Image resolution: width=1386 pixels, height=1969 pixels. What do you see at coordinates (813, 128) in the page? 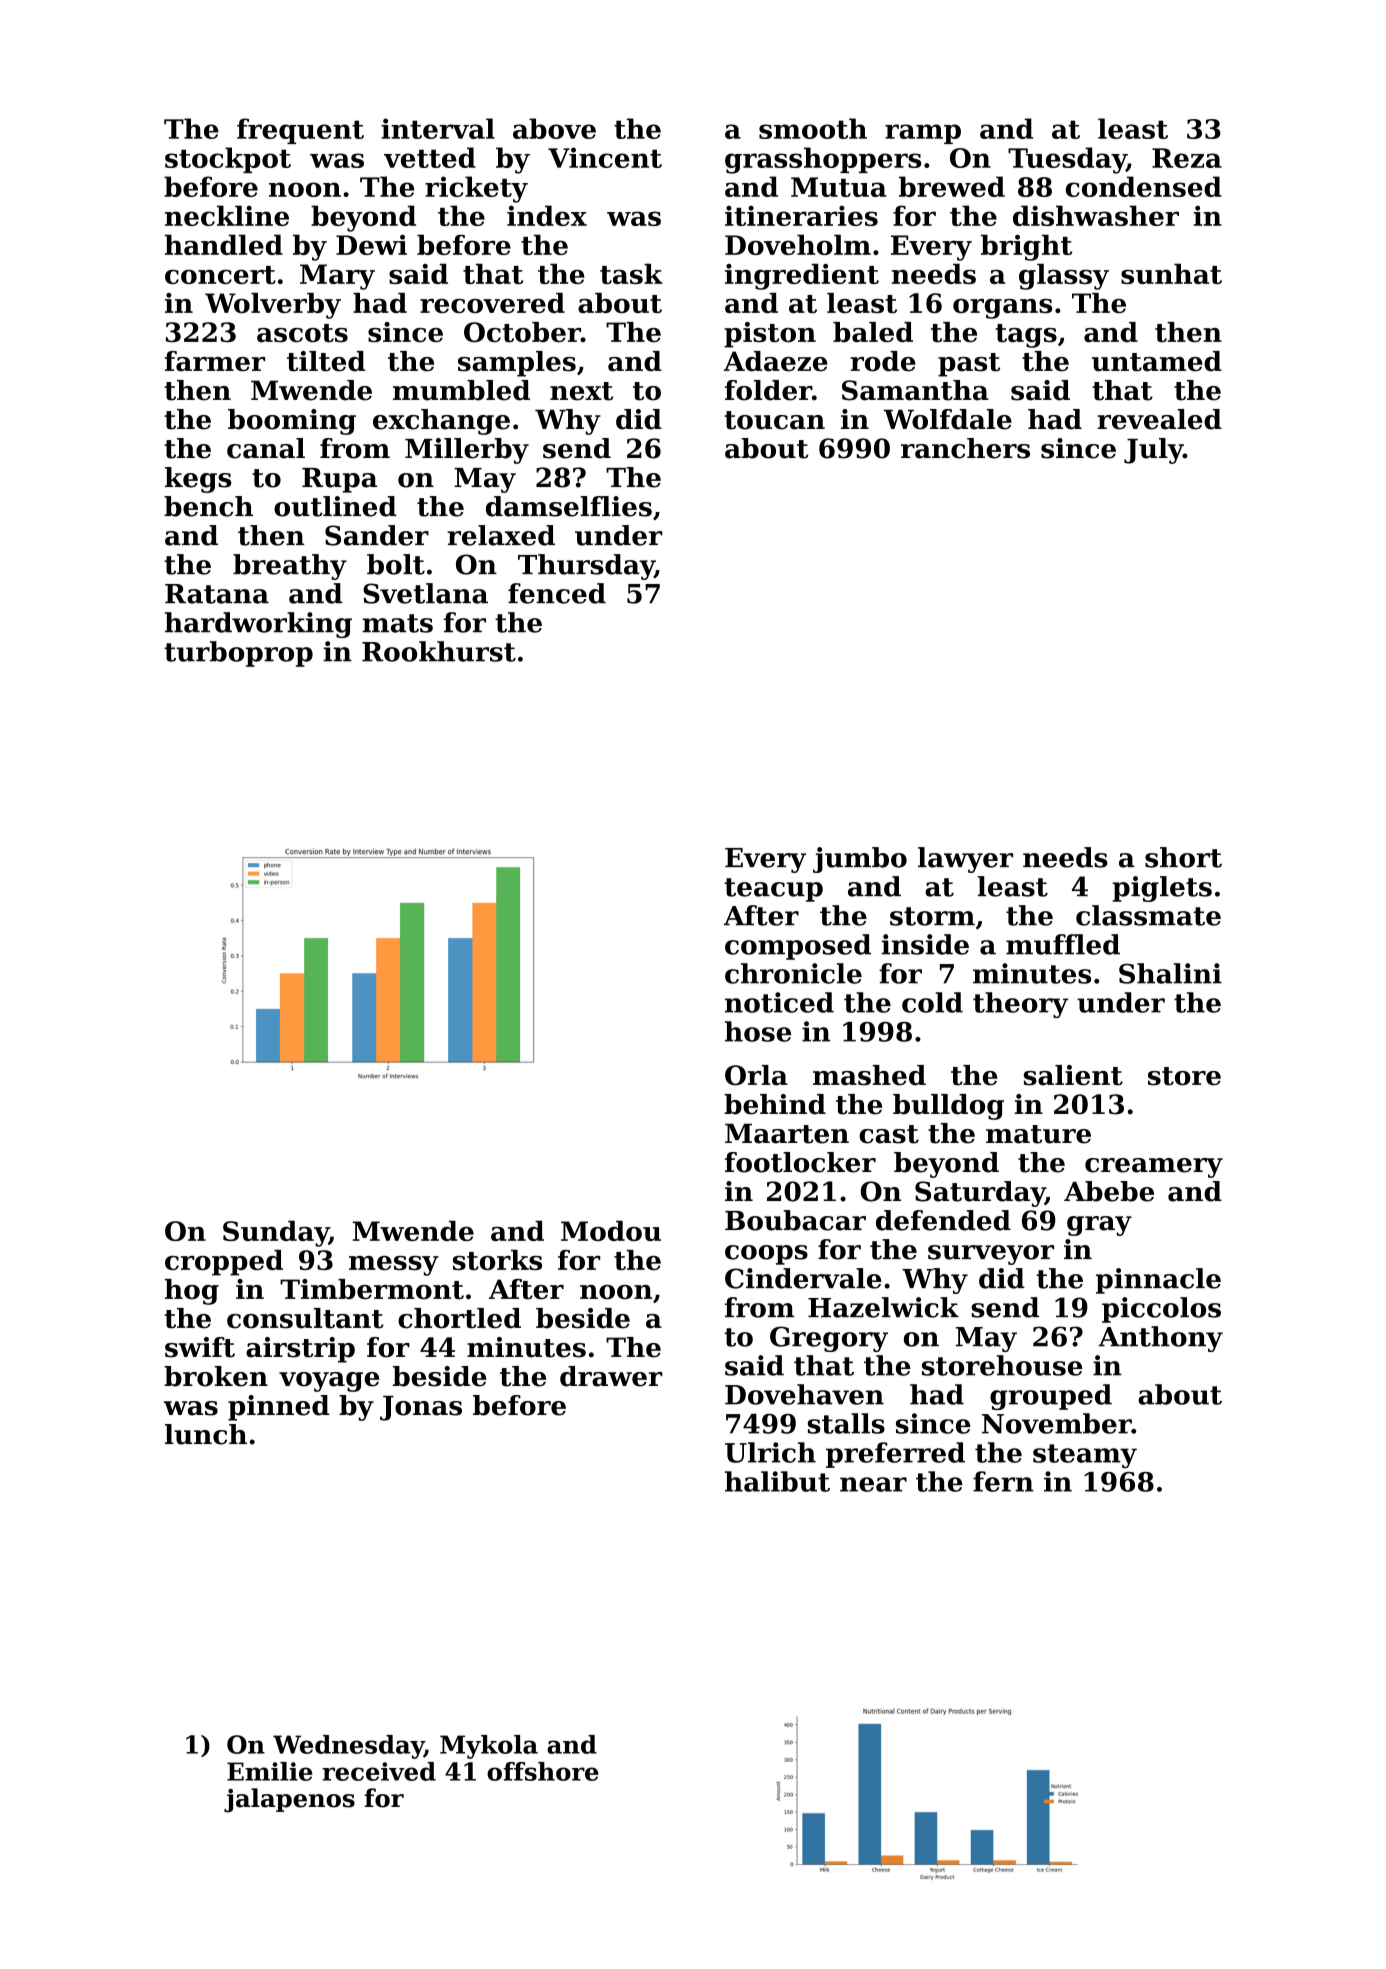
I see `smooth` at bounding box center [813, 128].
